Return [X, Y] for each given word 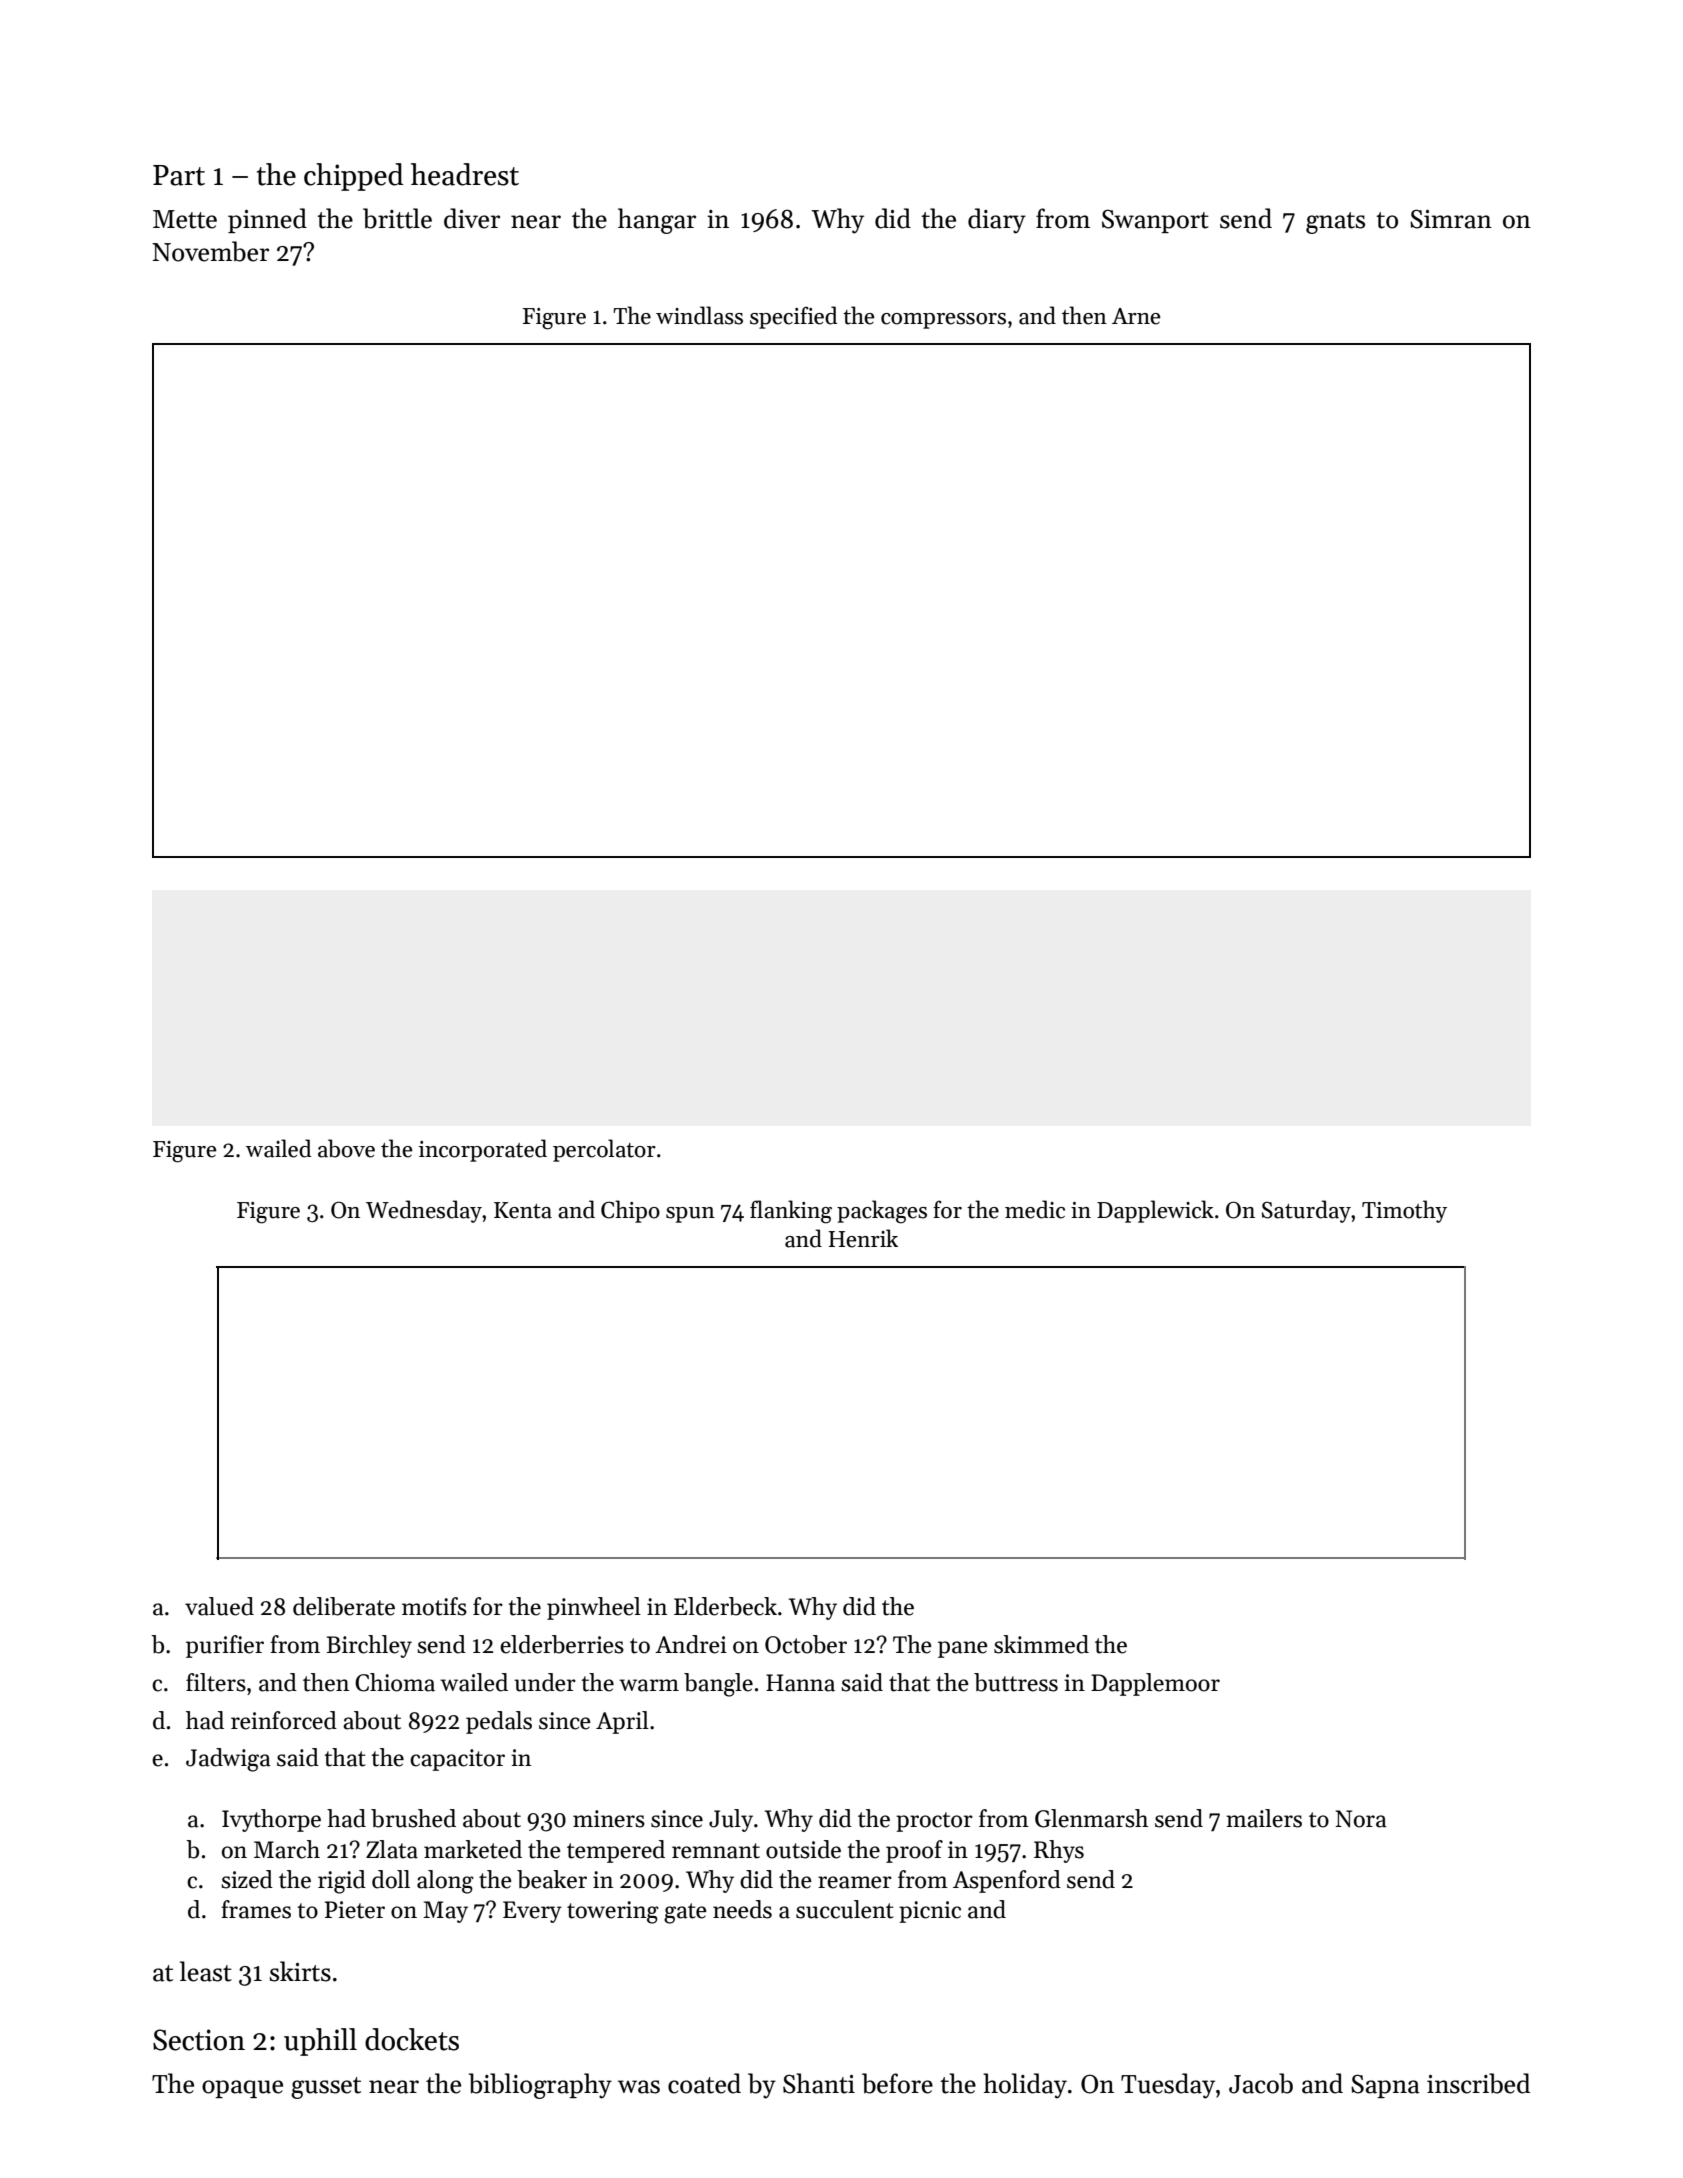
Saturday [1306, 1211]
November [210, 251]
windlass [699, 315]
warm [649, 1685]
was [639, 2087]
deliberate [344, 1606]
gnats [1335, 223]
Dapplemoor [1155, 1684]
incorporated [483, 1150]
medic [1035, 1209]
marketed [473, 1849]
